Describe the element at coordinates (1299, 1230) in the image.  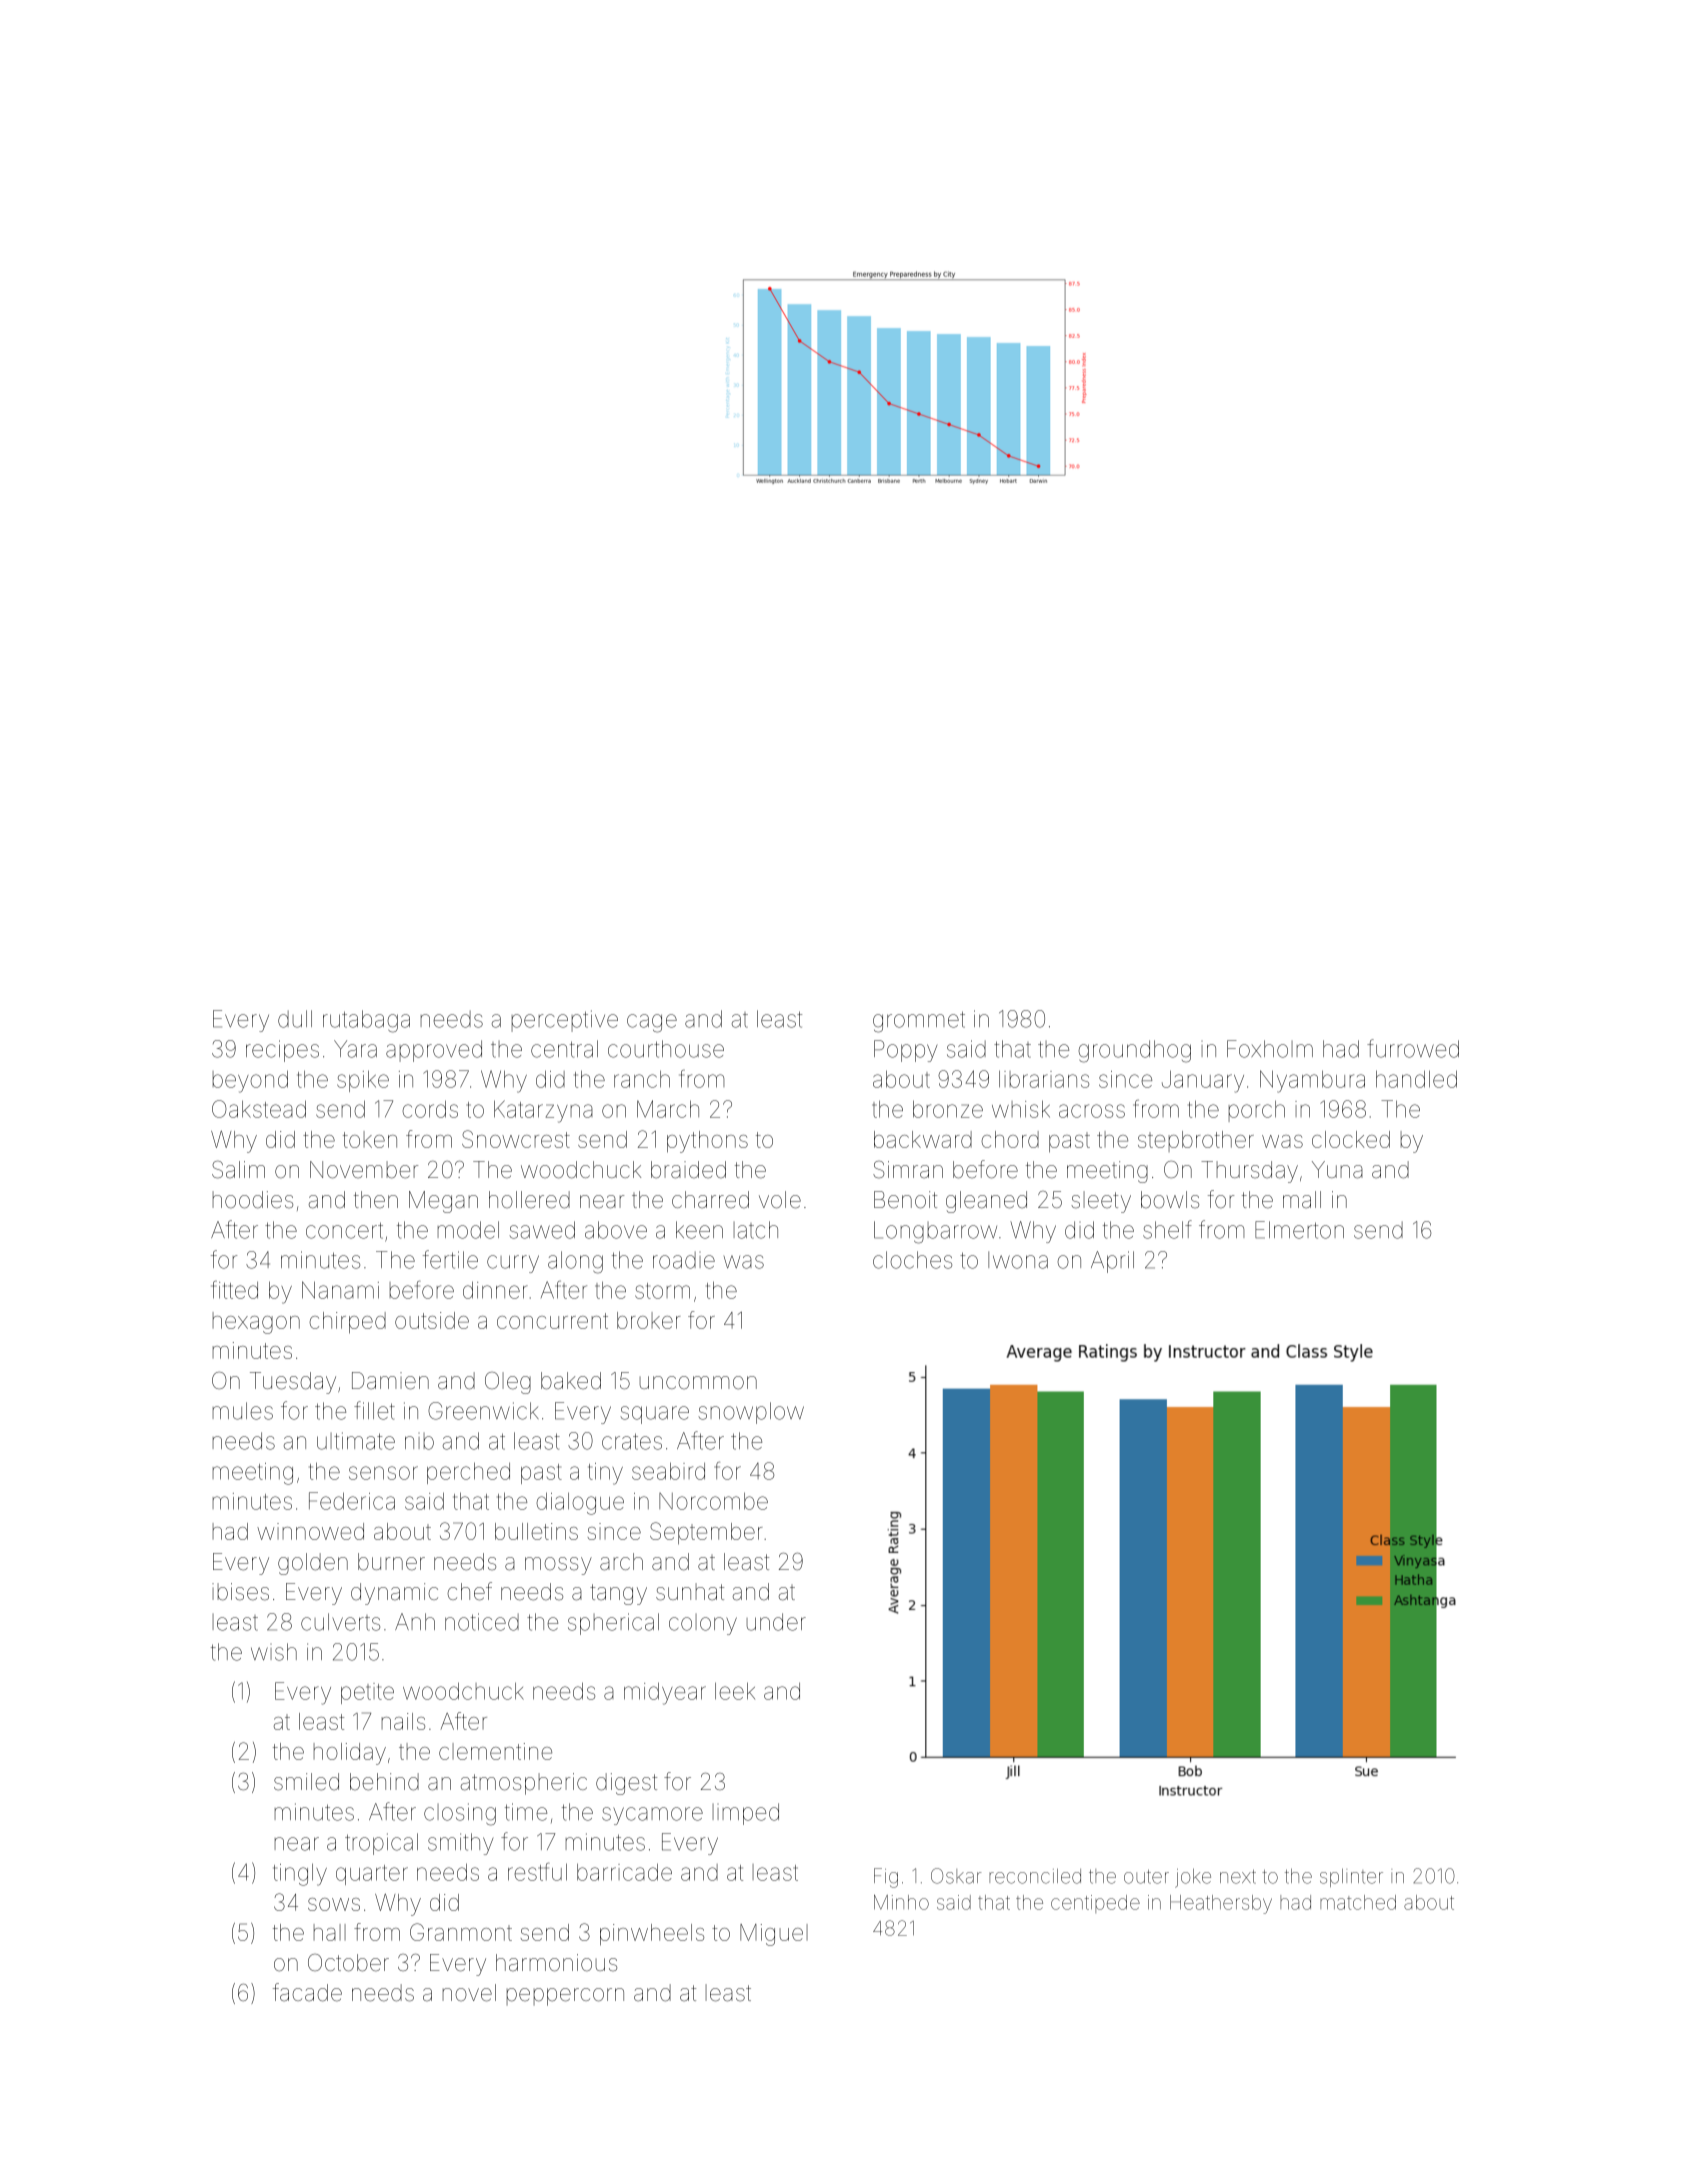
I see `Elmerton` at that location.
